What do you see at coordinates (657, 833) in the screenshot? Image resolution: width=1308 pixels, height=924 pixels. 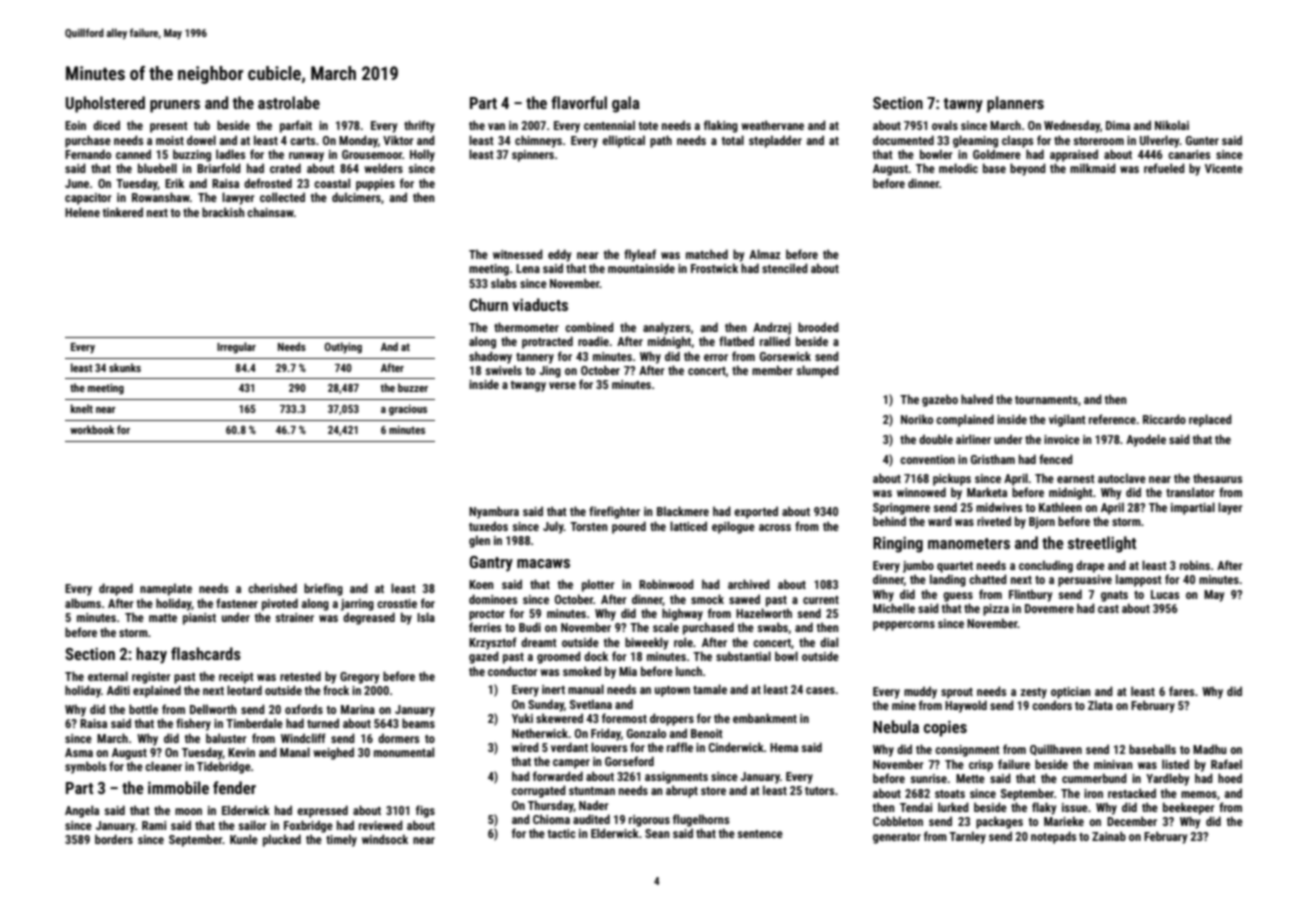 I see `Sean` at bounding box center [657, 833].
